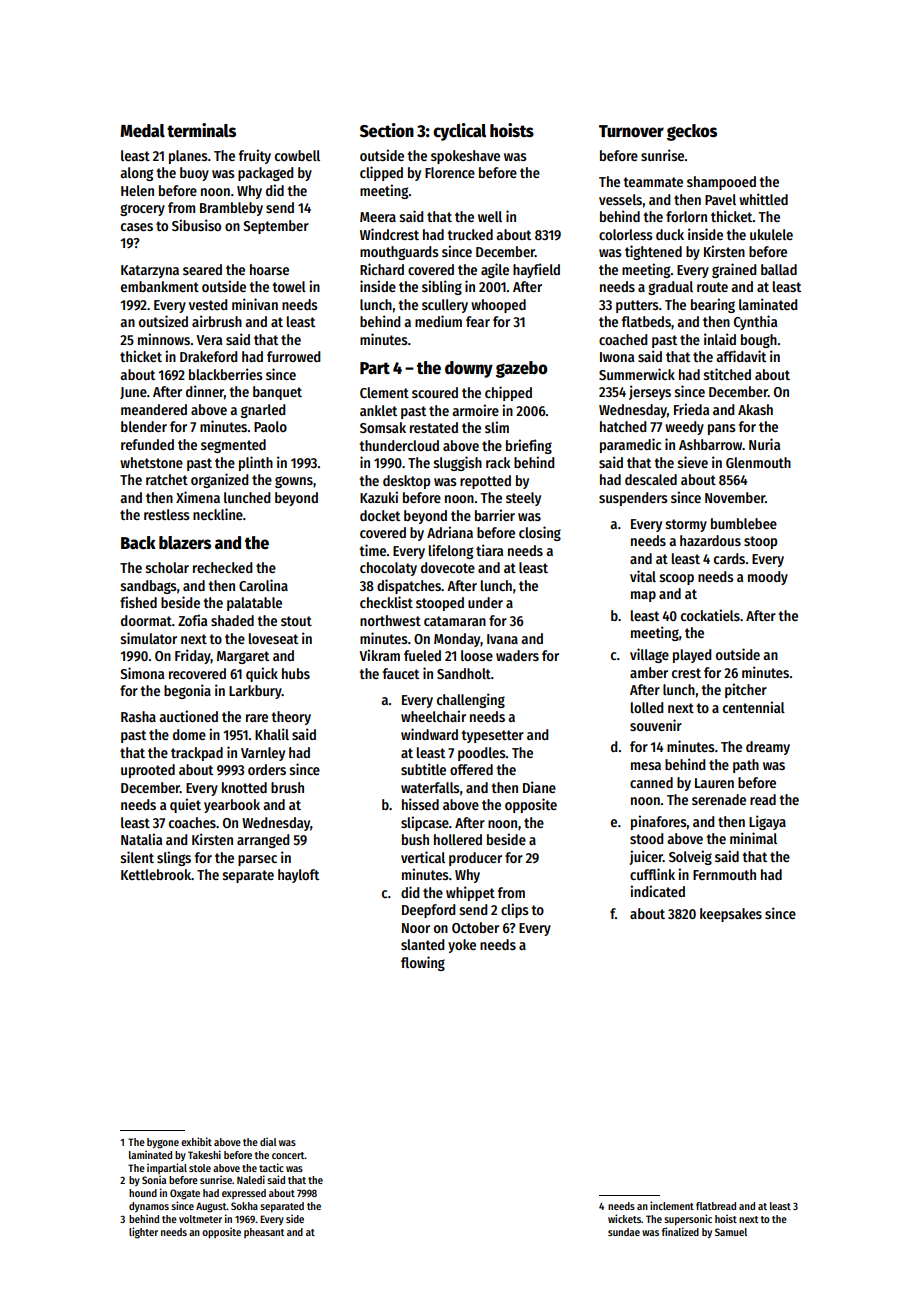 The image size is (924, 1308). I want to click on pheasant, so click(264, 1233).
